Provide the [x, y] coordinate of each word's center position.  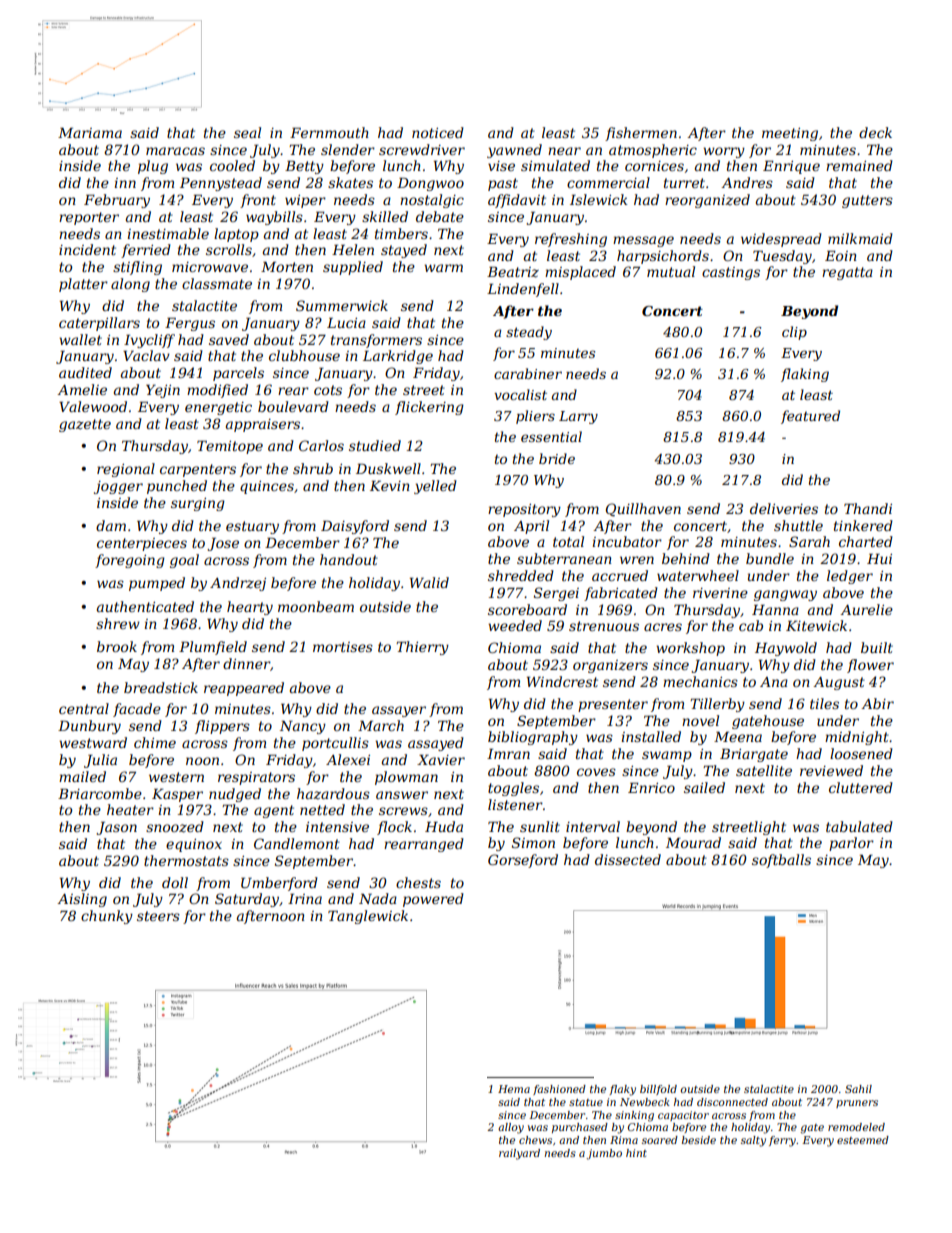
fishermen [641, 134]
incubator [627, 541]
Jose [223, 544]
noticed [438, 132]
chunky [107, 917]
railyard [519, 1154]
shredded [521, 575]
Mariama [90, 132]
